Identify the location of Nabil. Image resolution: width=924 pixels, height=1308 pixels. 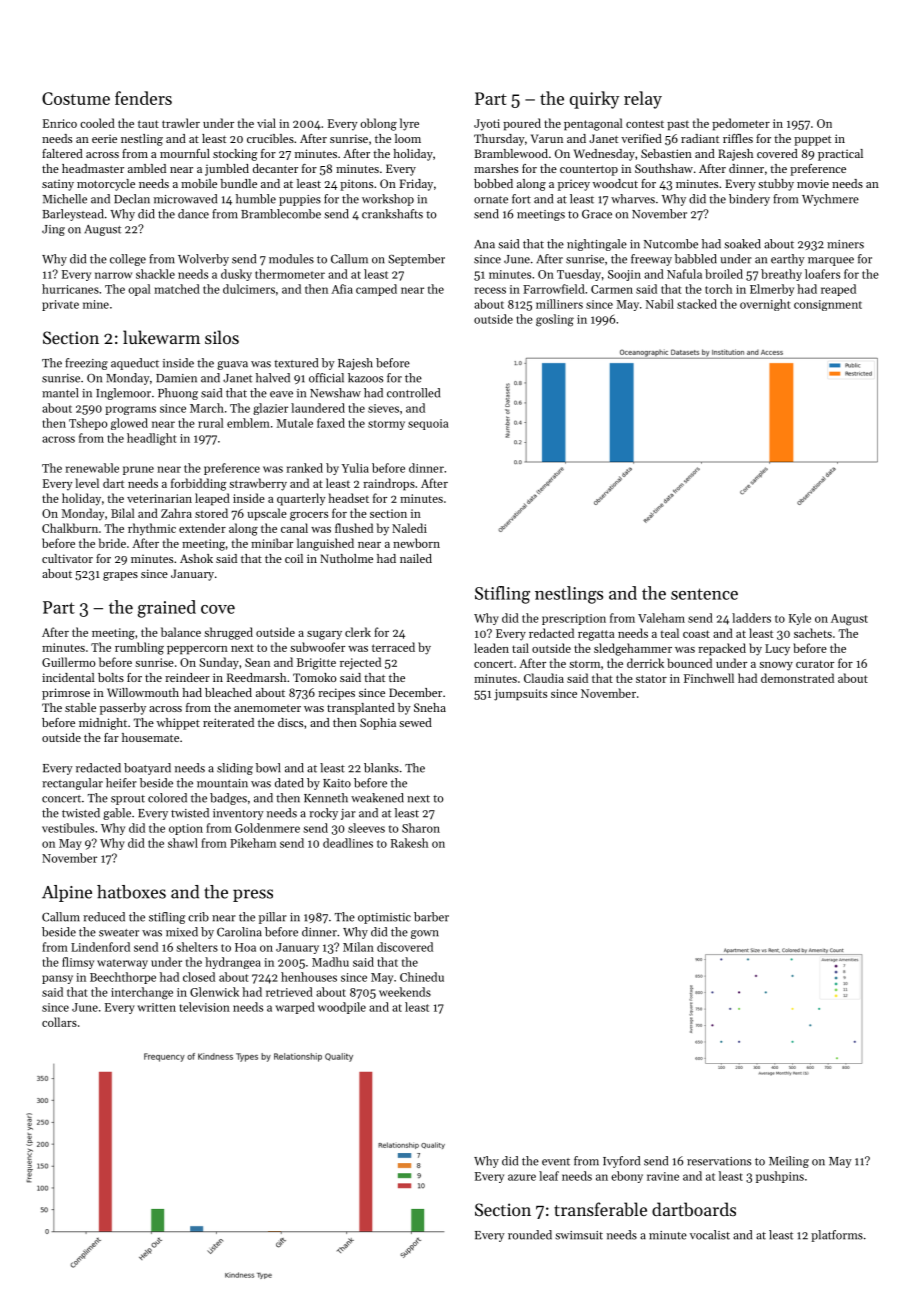
(660, 304).
